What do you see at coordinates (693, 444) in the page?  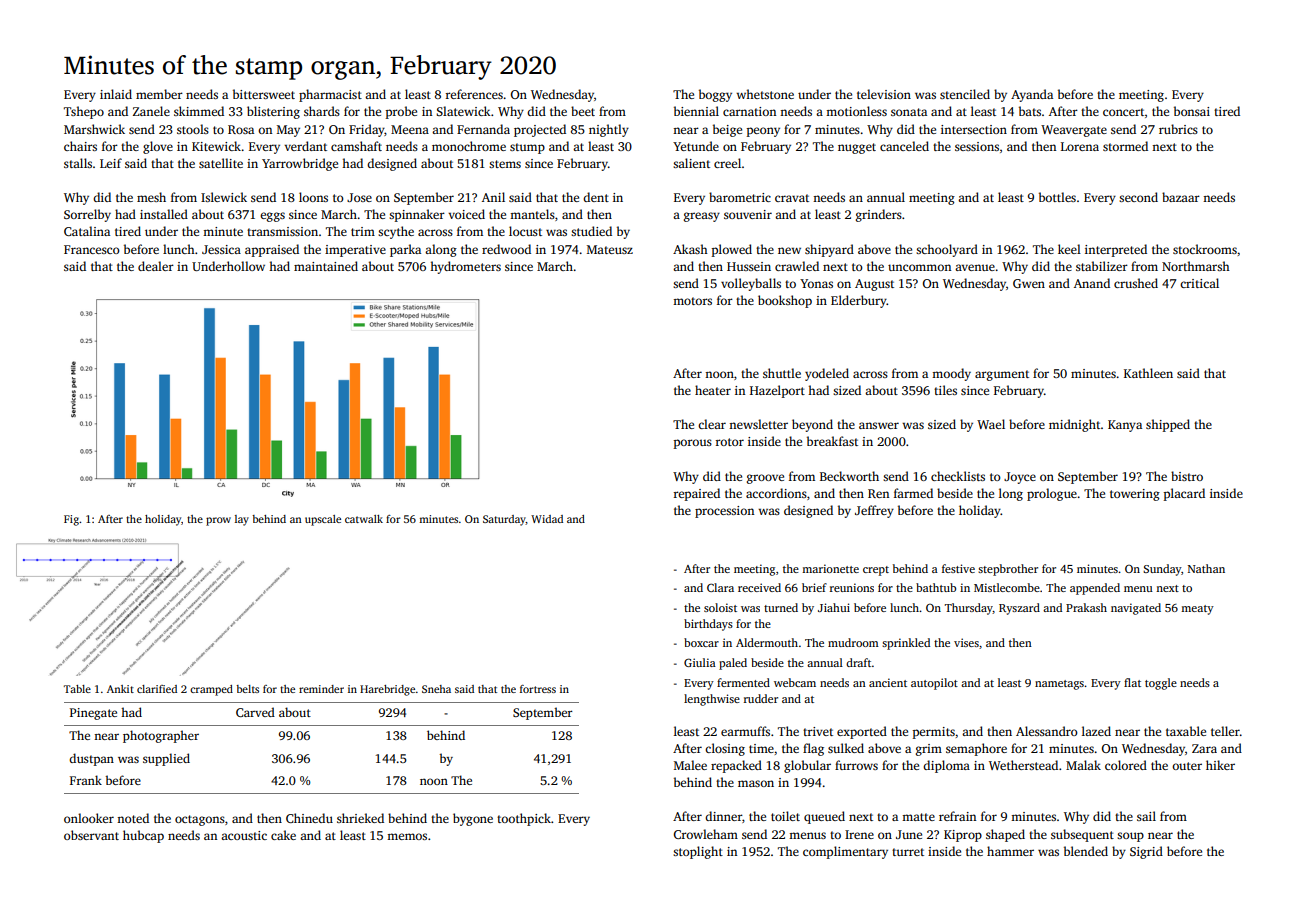 I see `porous` at bounding box center [693, 444].
